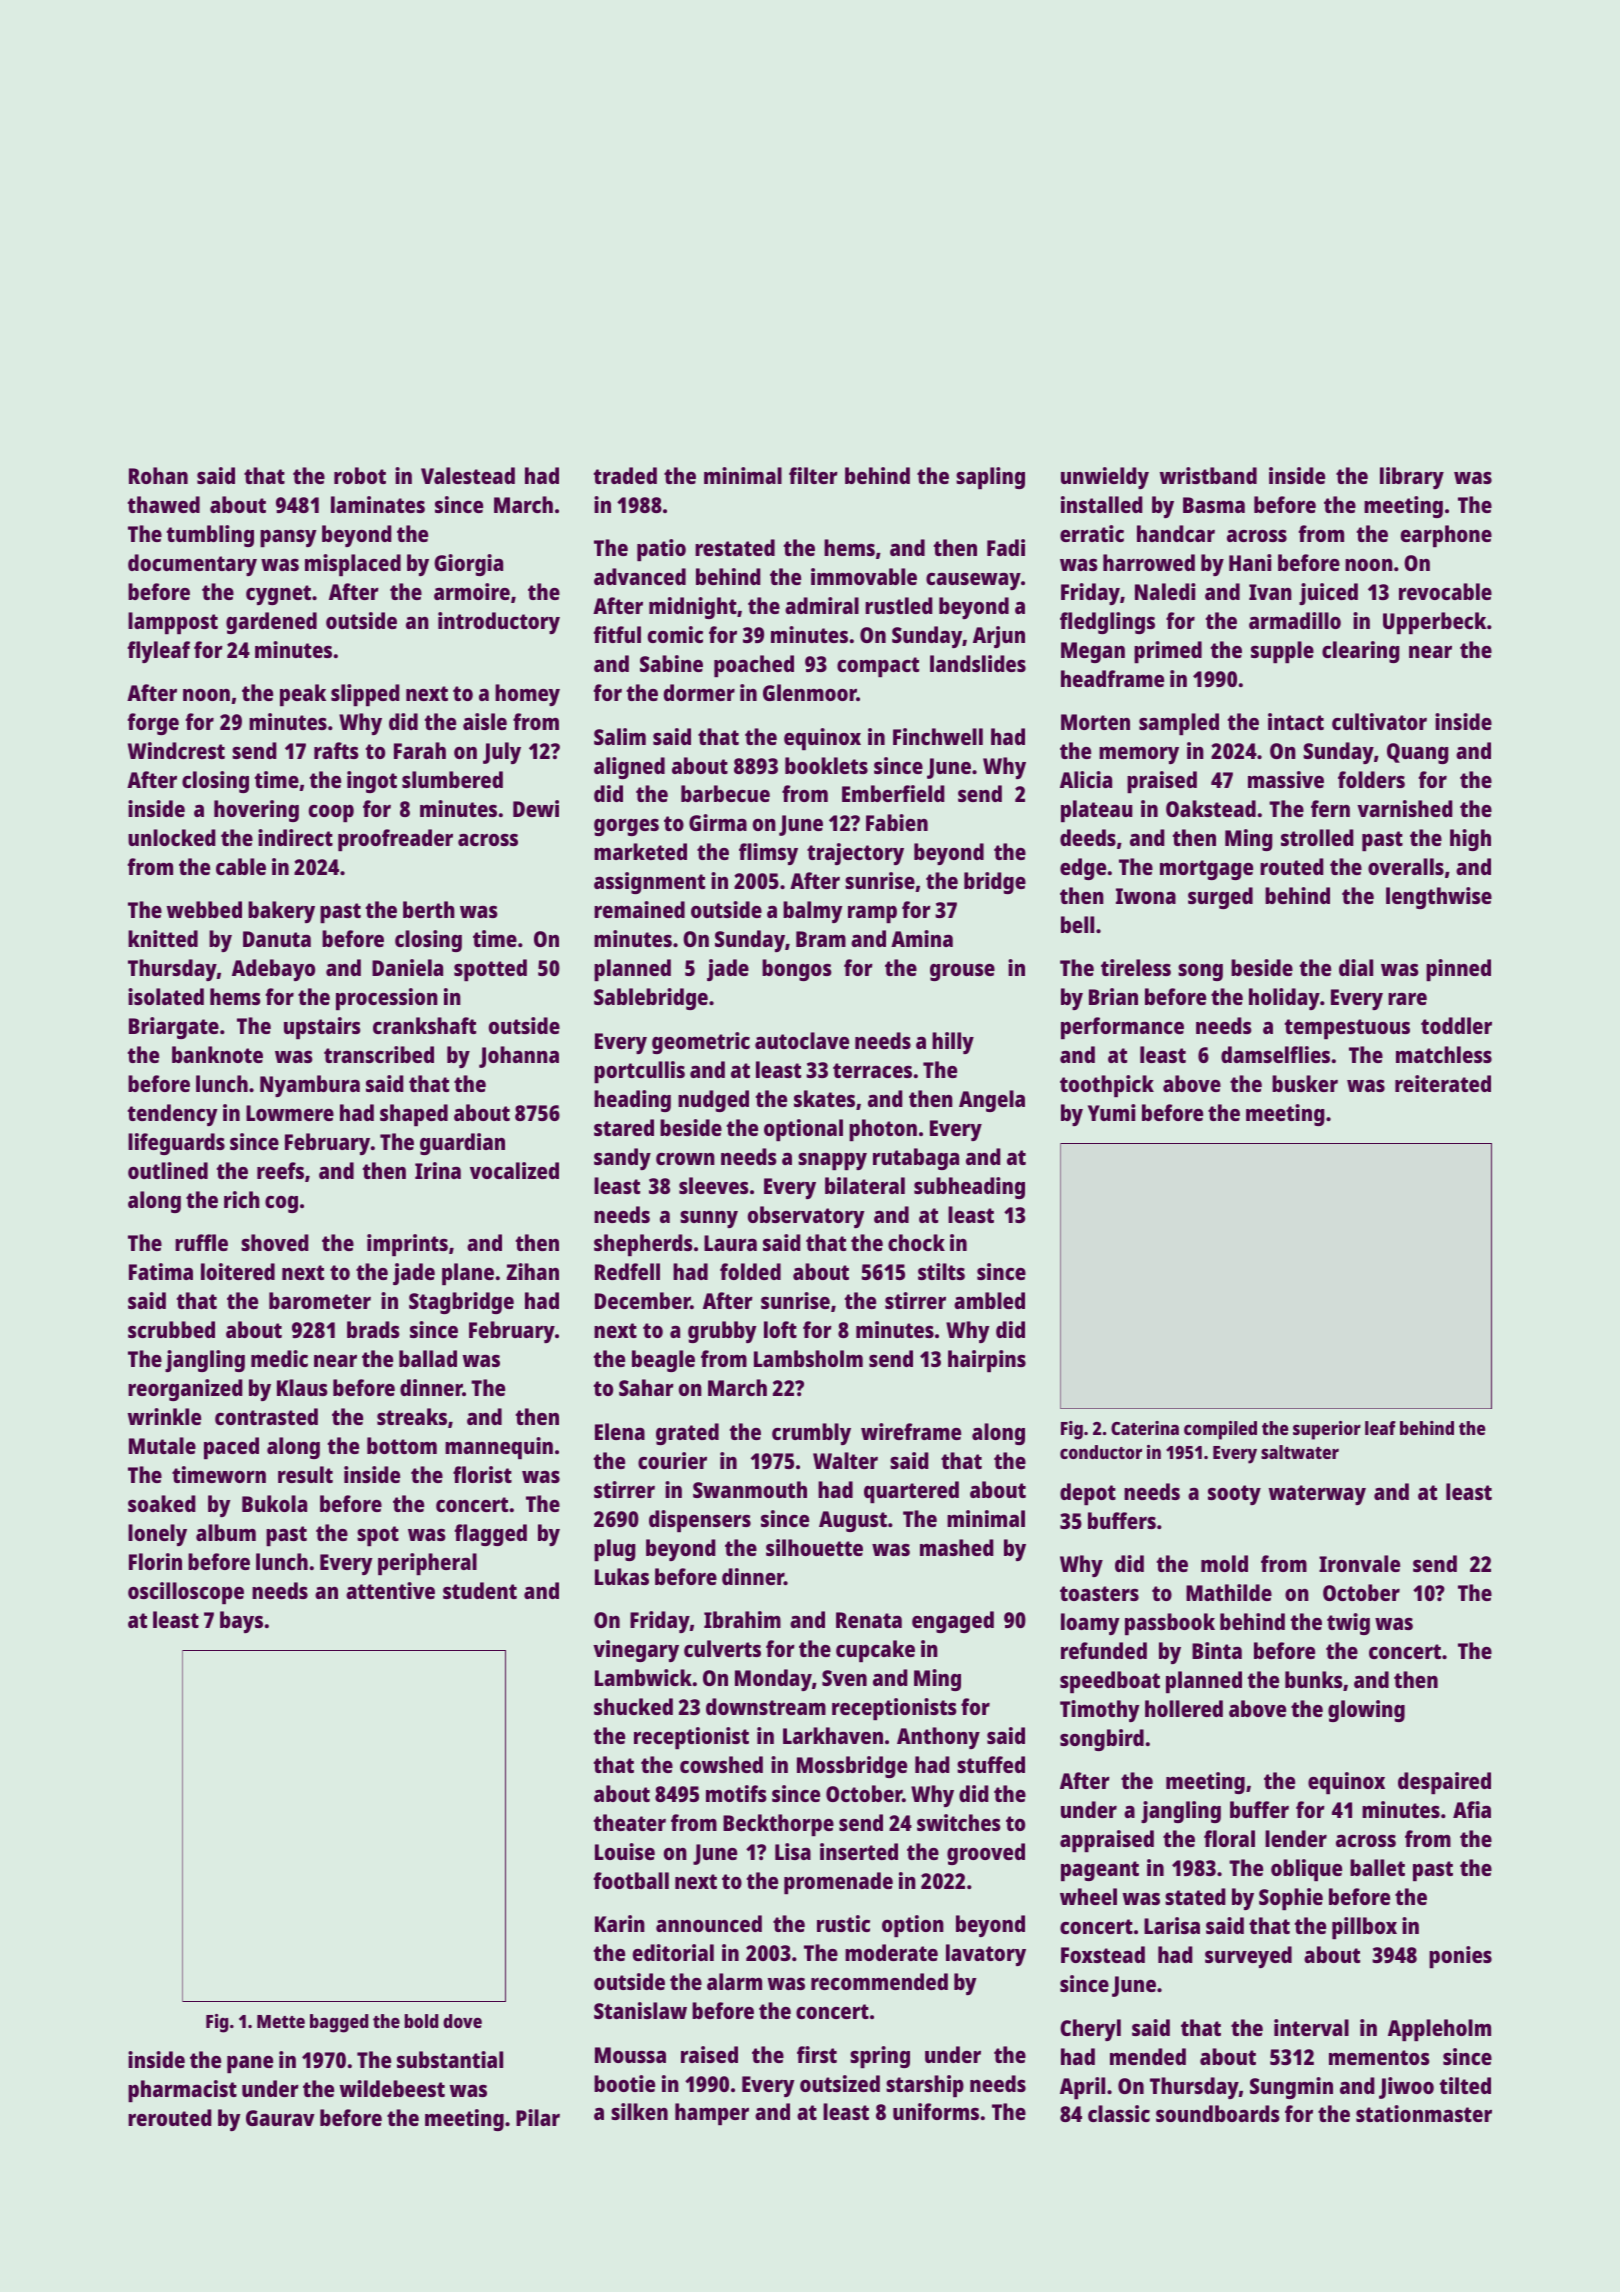 This screenshot has height=2292, width=1620. I want to click on Lisa, so click(793, 1851).
